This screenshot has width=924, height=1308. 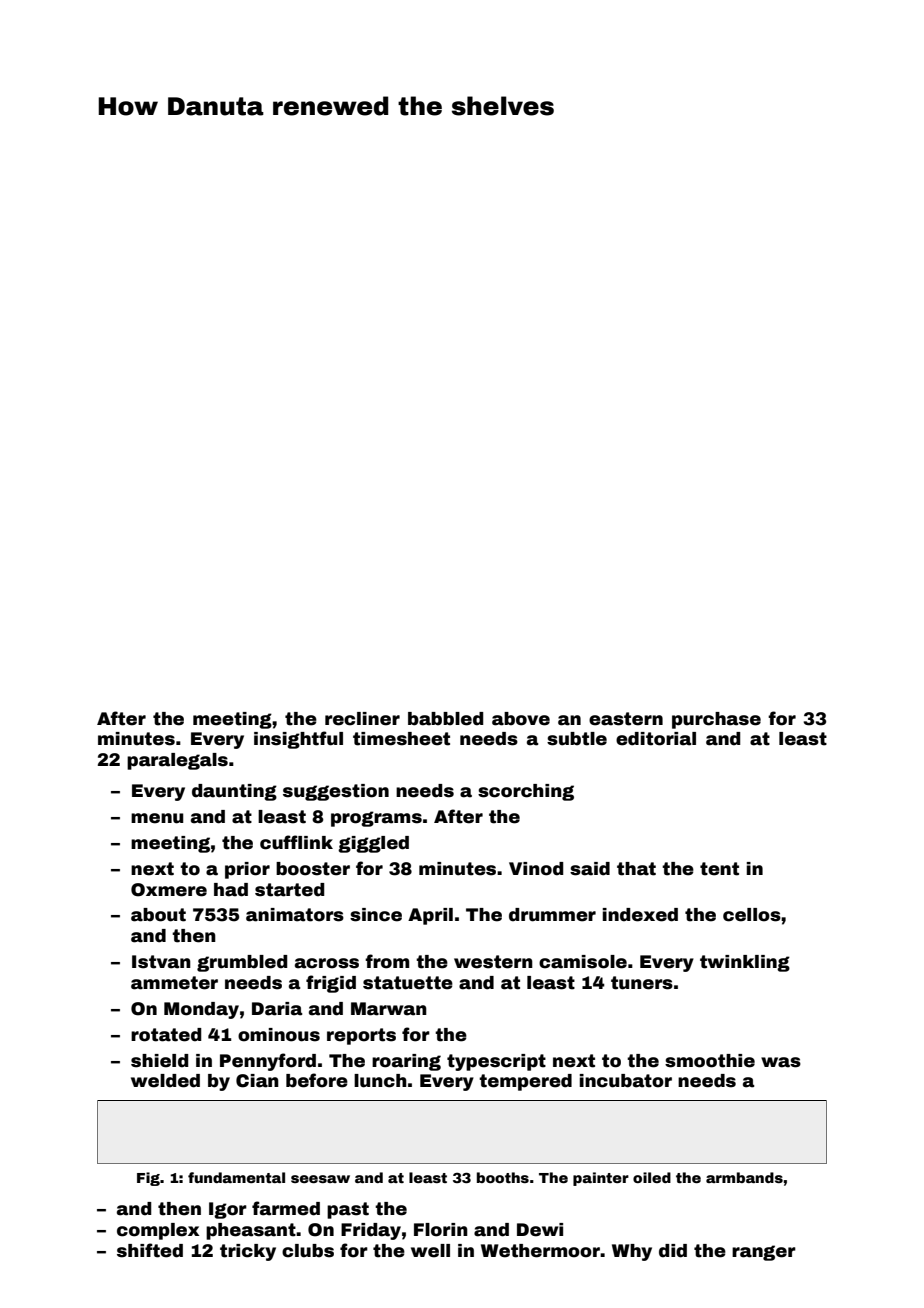 What do you see at coordinates (157, 818) in the screenshot?
I see `menu` at bounding box center [157, 818].
